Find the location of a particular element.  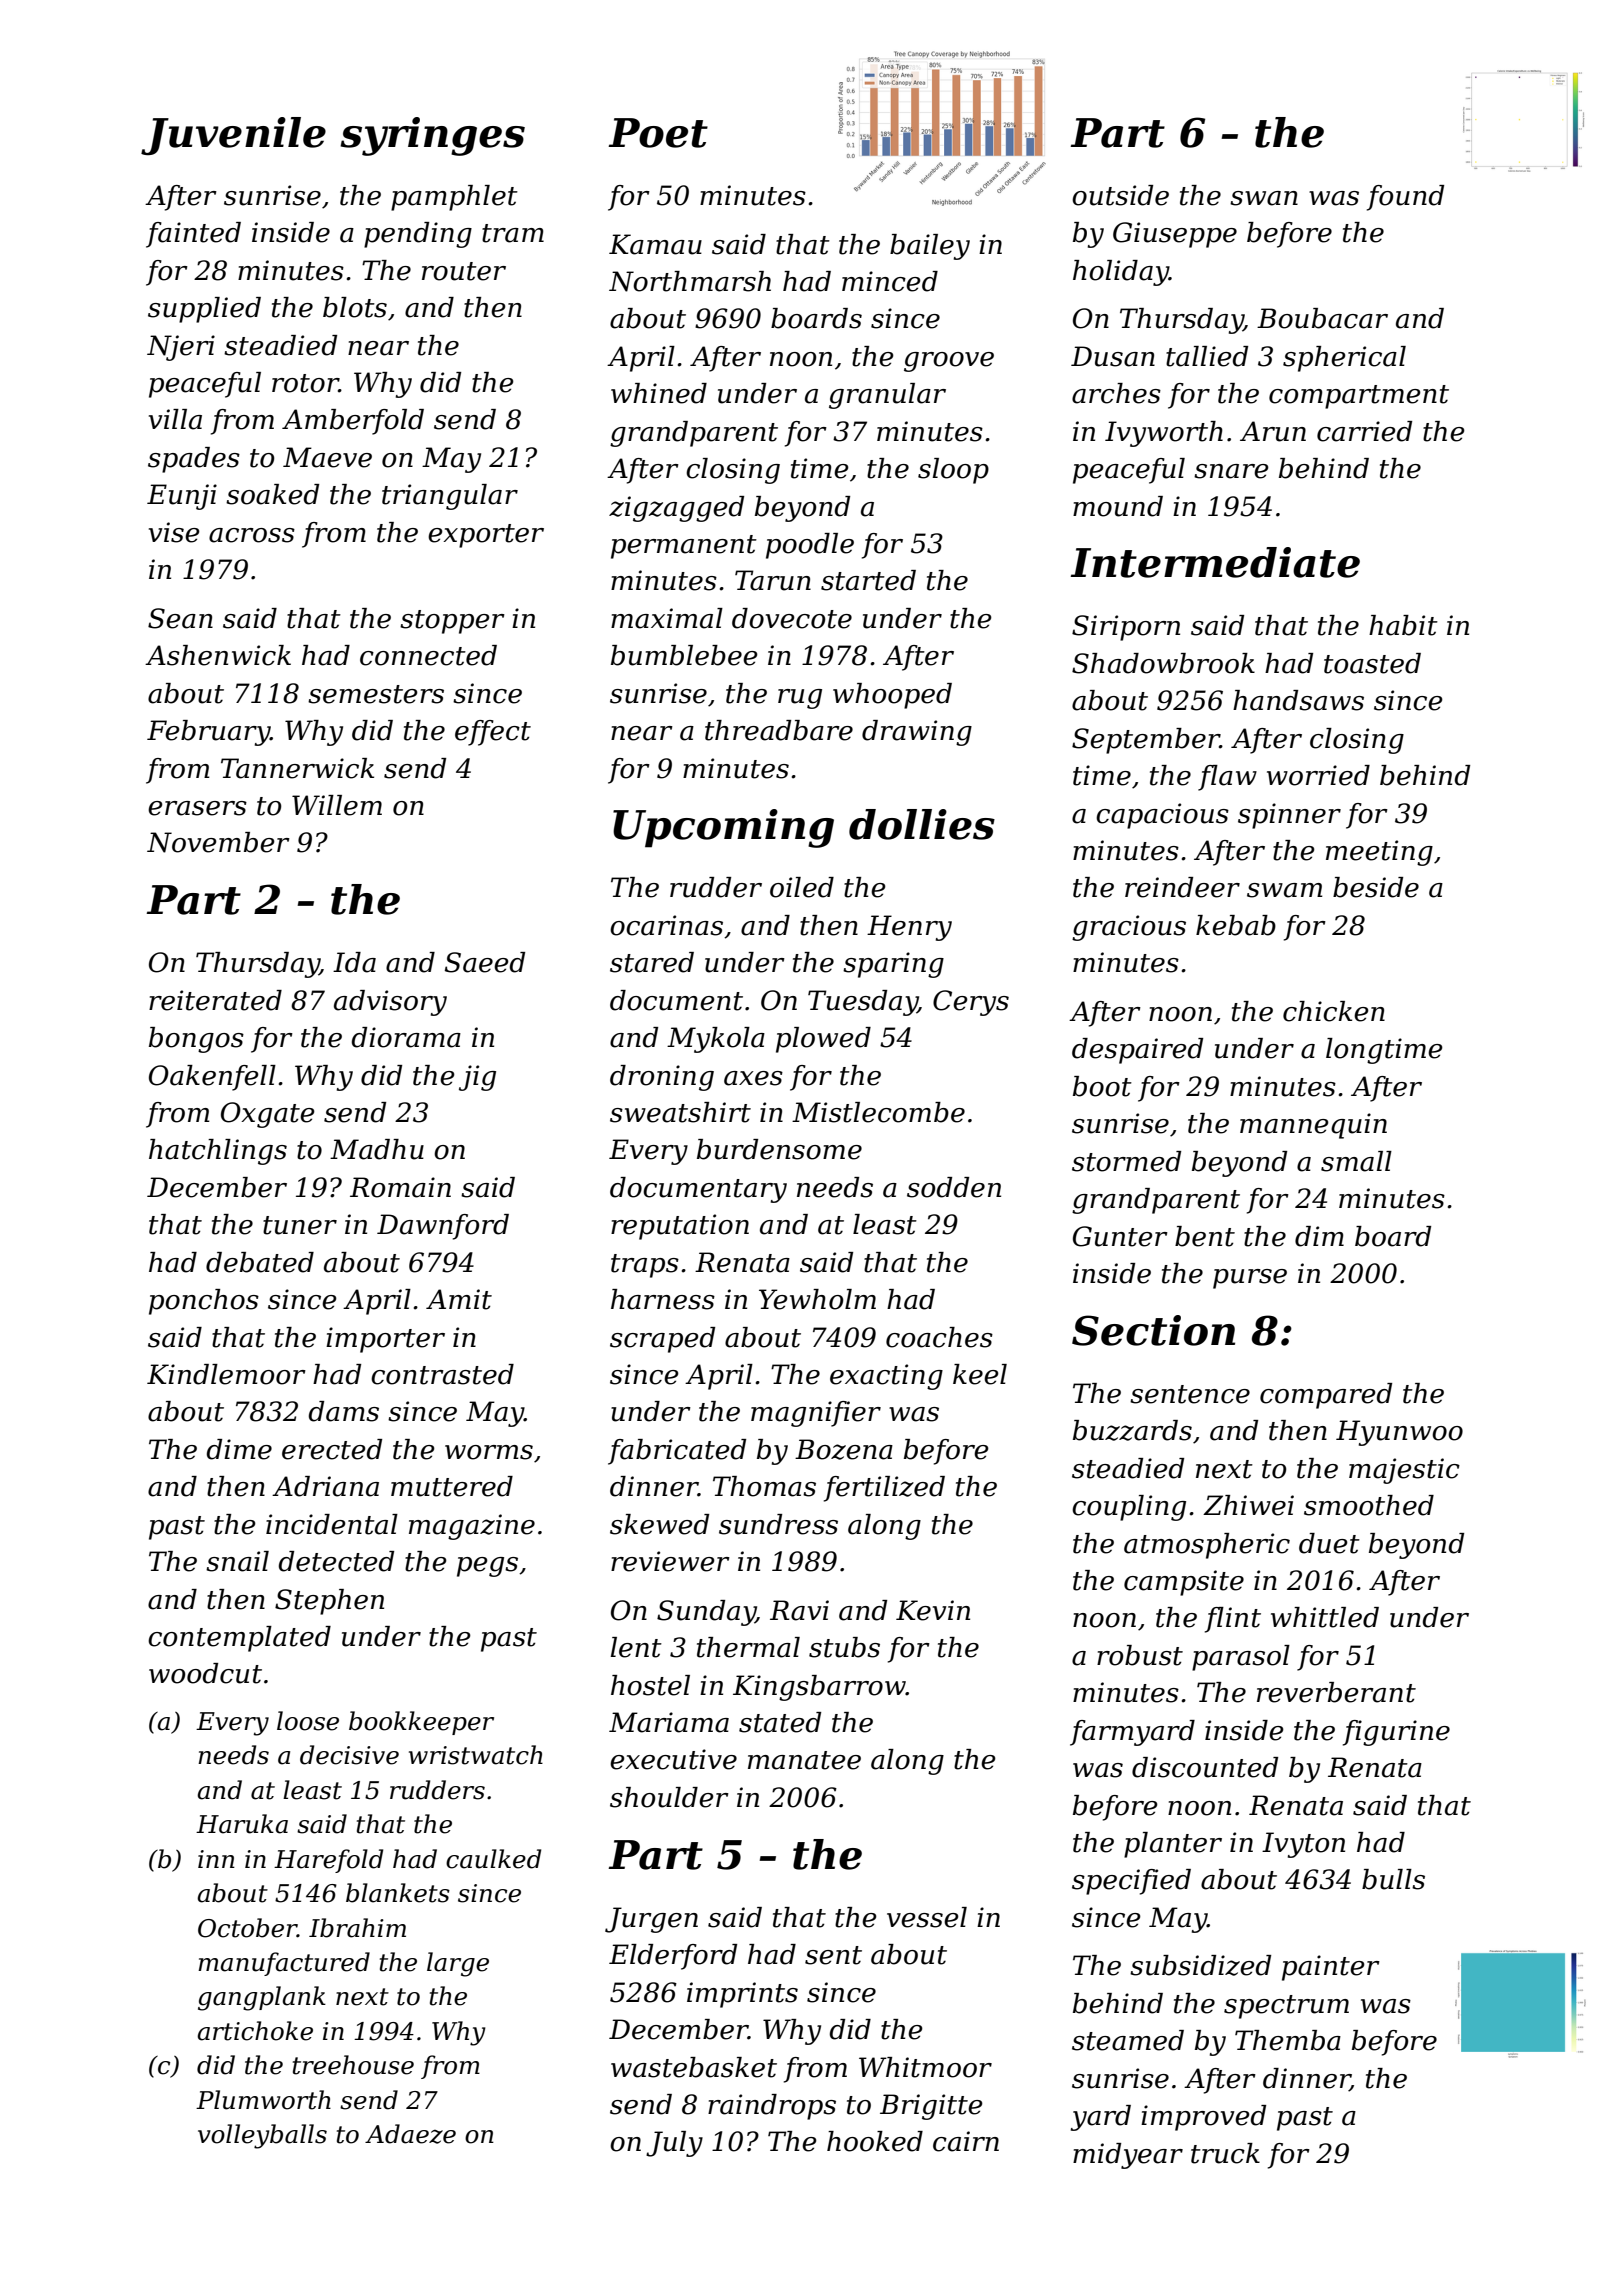

ponchos is located at coordinates (204, 1302).
